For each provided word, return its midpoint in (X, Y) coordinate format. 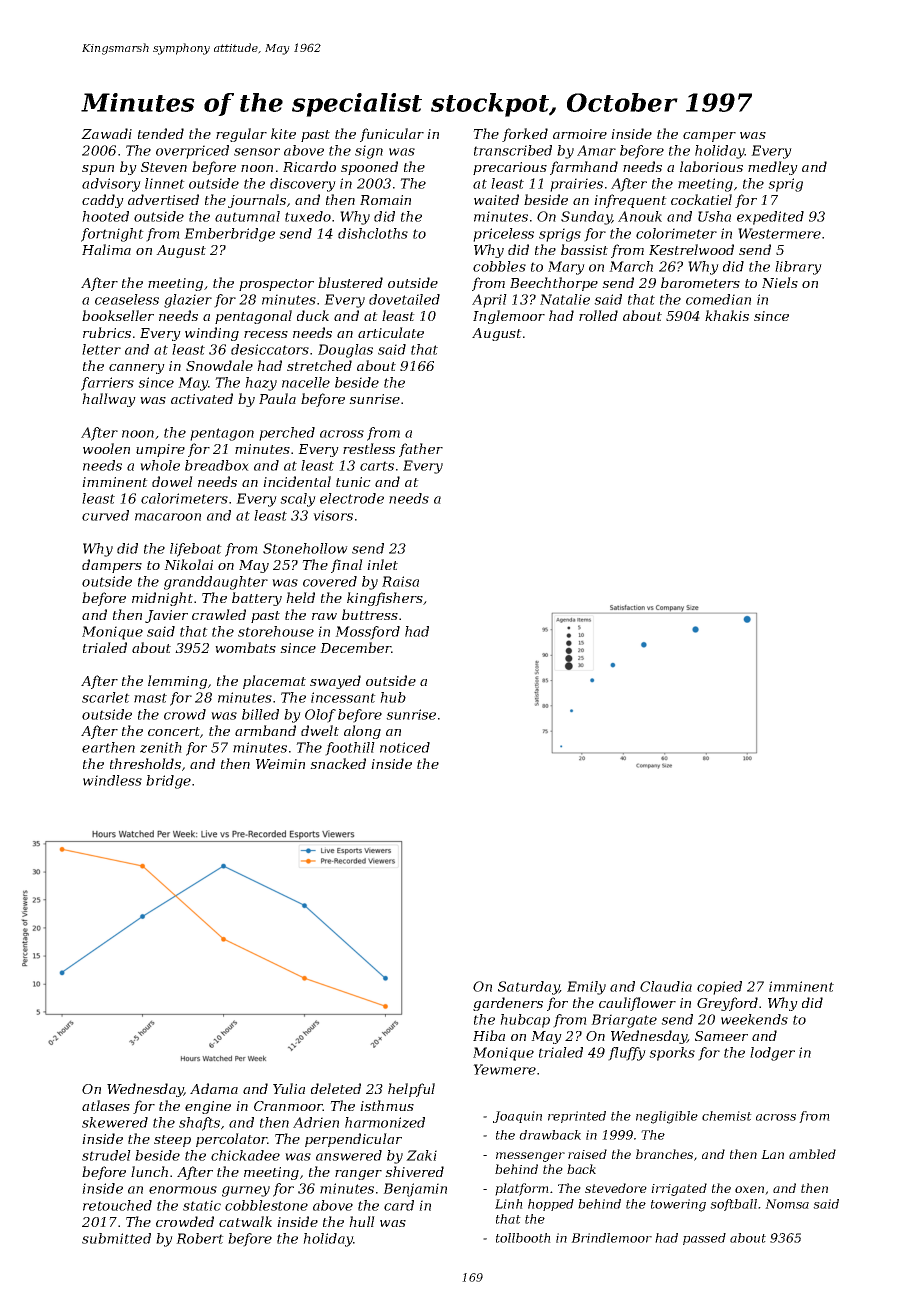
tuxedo (308, 216)
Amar (596, 150)
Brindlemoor (611, 1238)
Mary (566, 268)
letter (101, 349)
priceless (503, 235)
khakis (727, 315)
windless (112, 780)
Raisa (400, 581)
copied (719, 988)
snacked (338, 763)
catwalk (245, 1221)
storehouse (276, 631)
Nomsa (787, 1204)
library (798, 268)
